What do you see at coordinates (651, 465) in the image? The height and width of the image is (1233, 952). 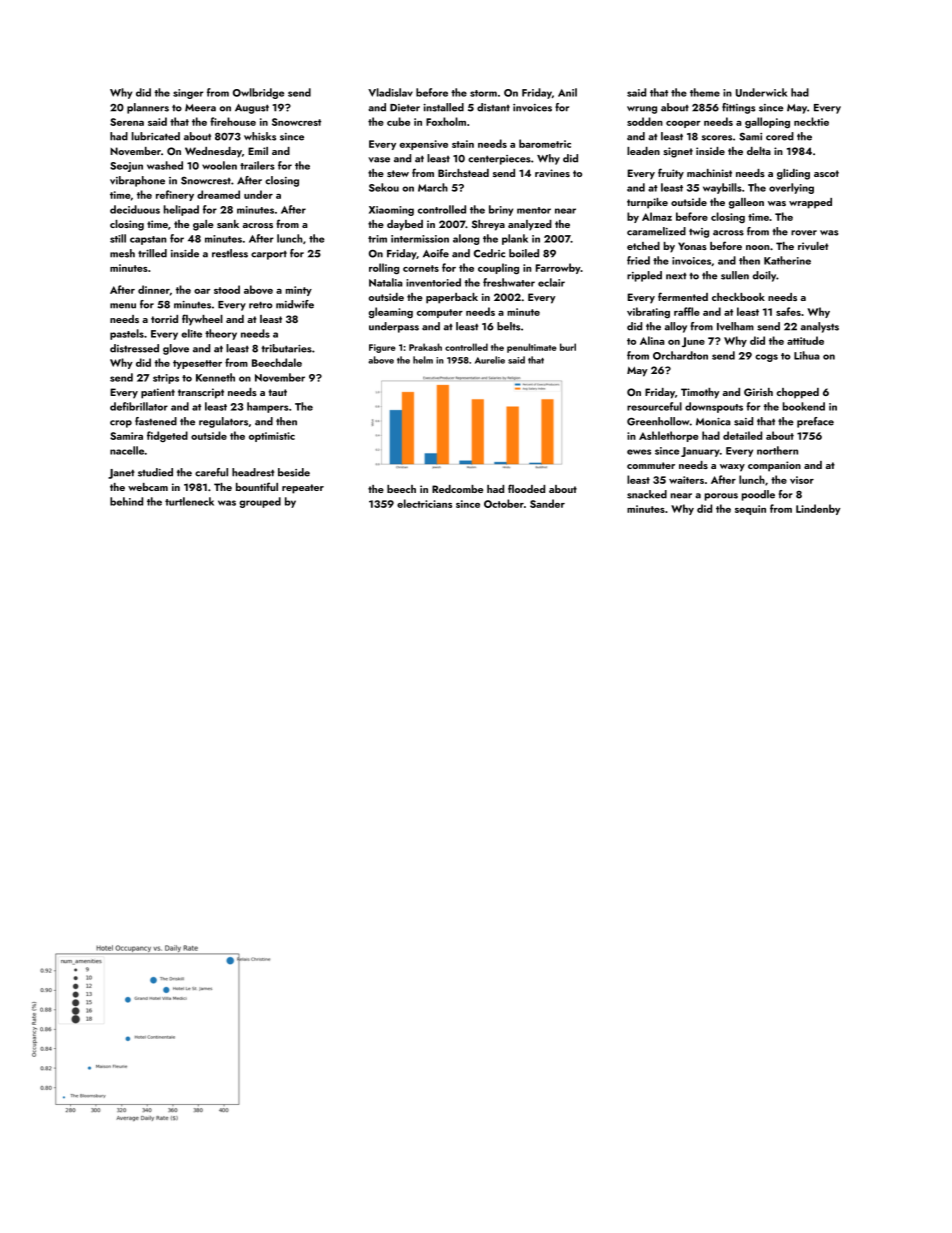 I see `commuter` at bounding box center [651, 465].
